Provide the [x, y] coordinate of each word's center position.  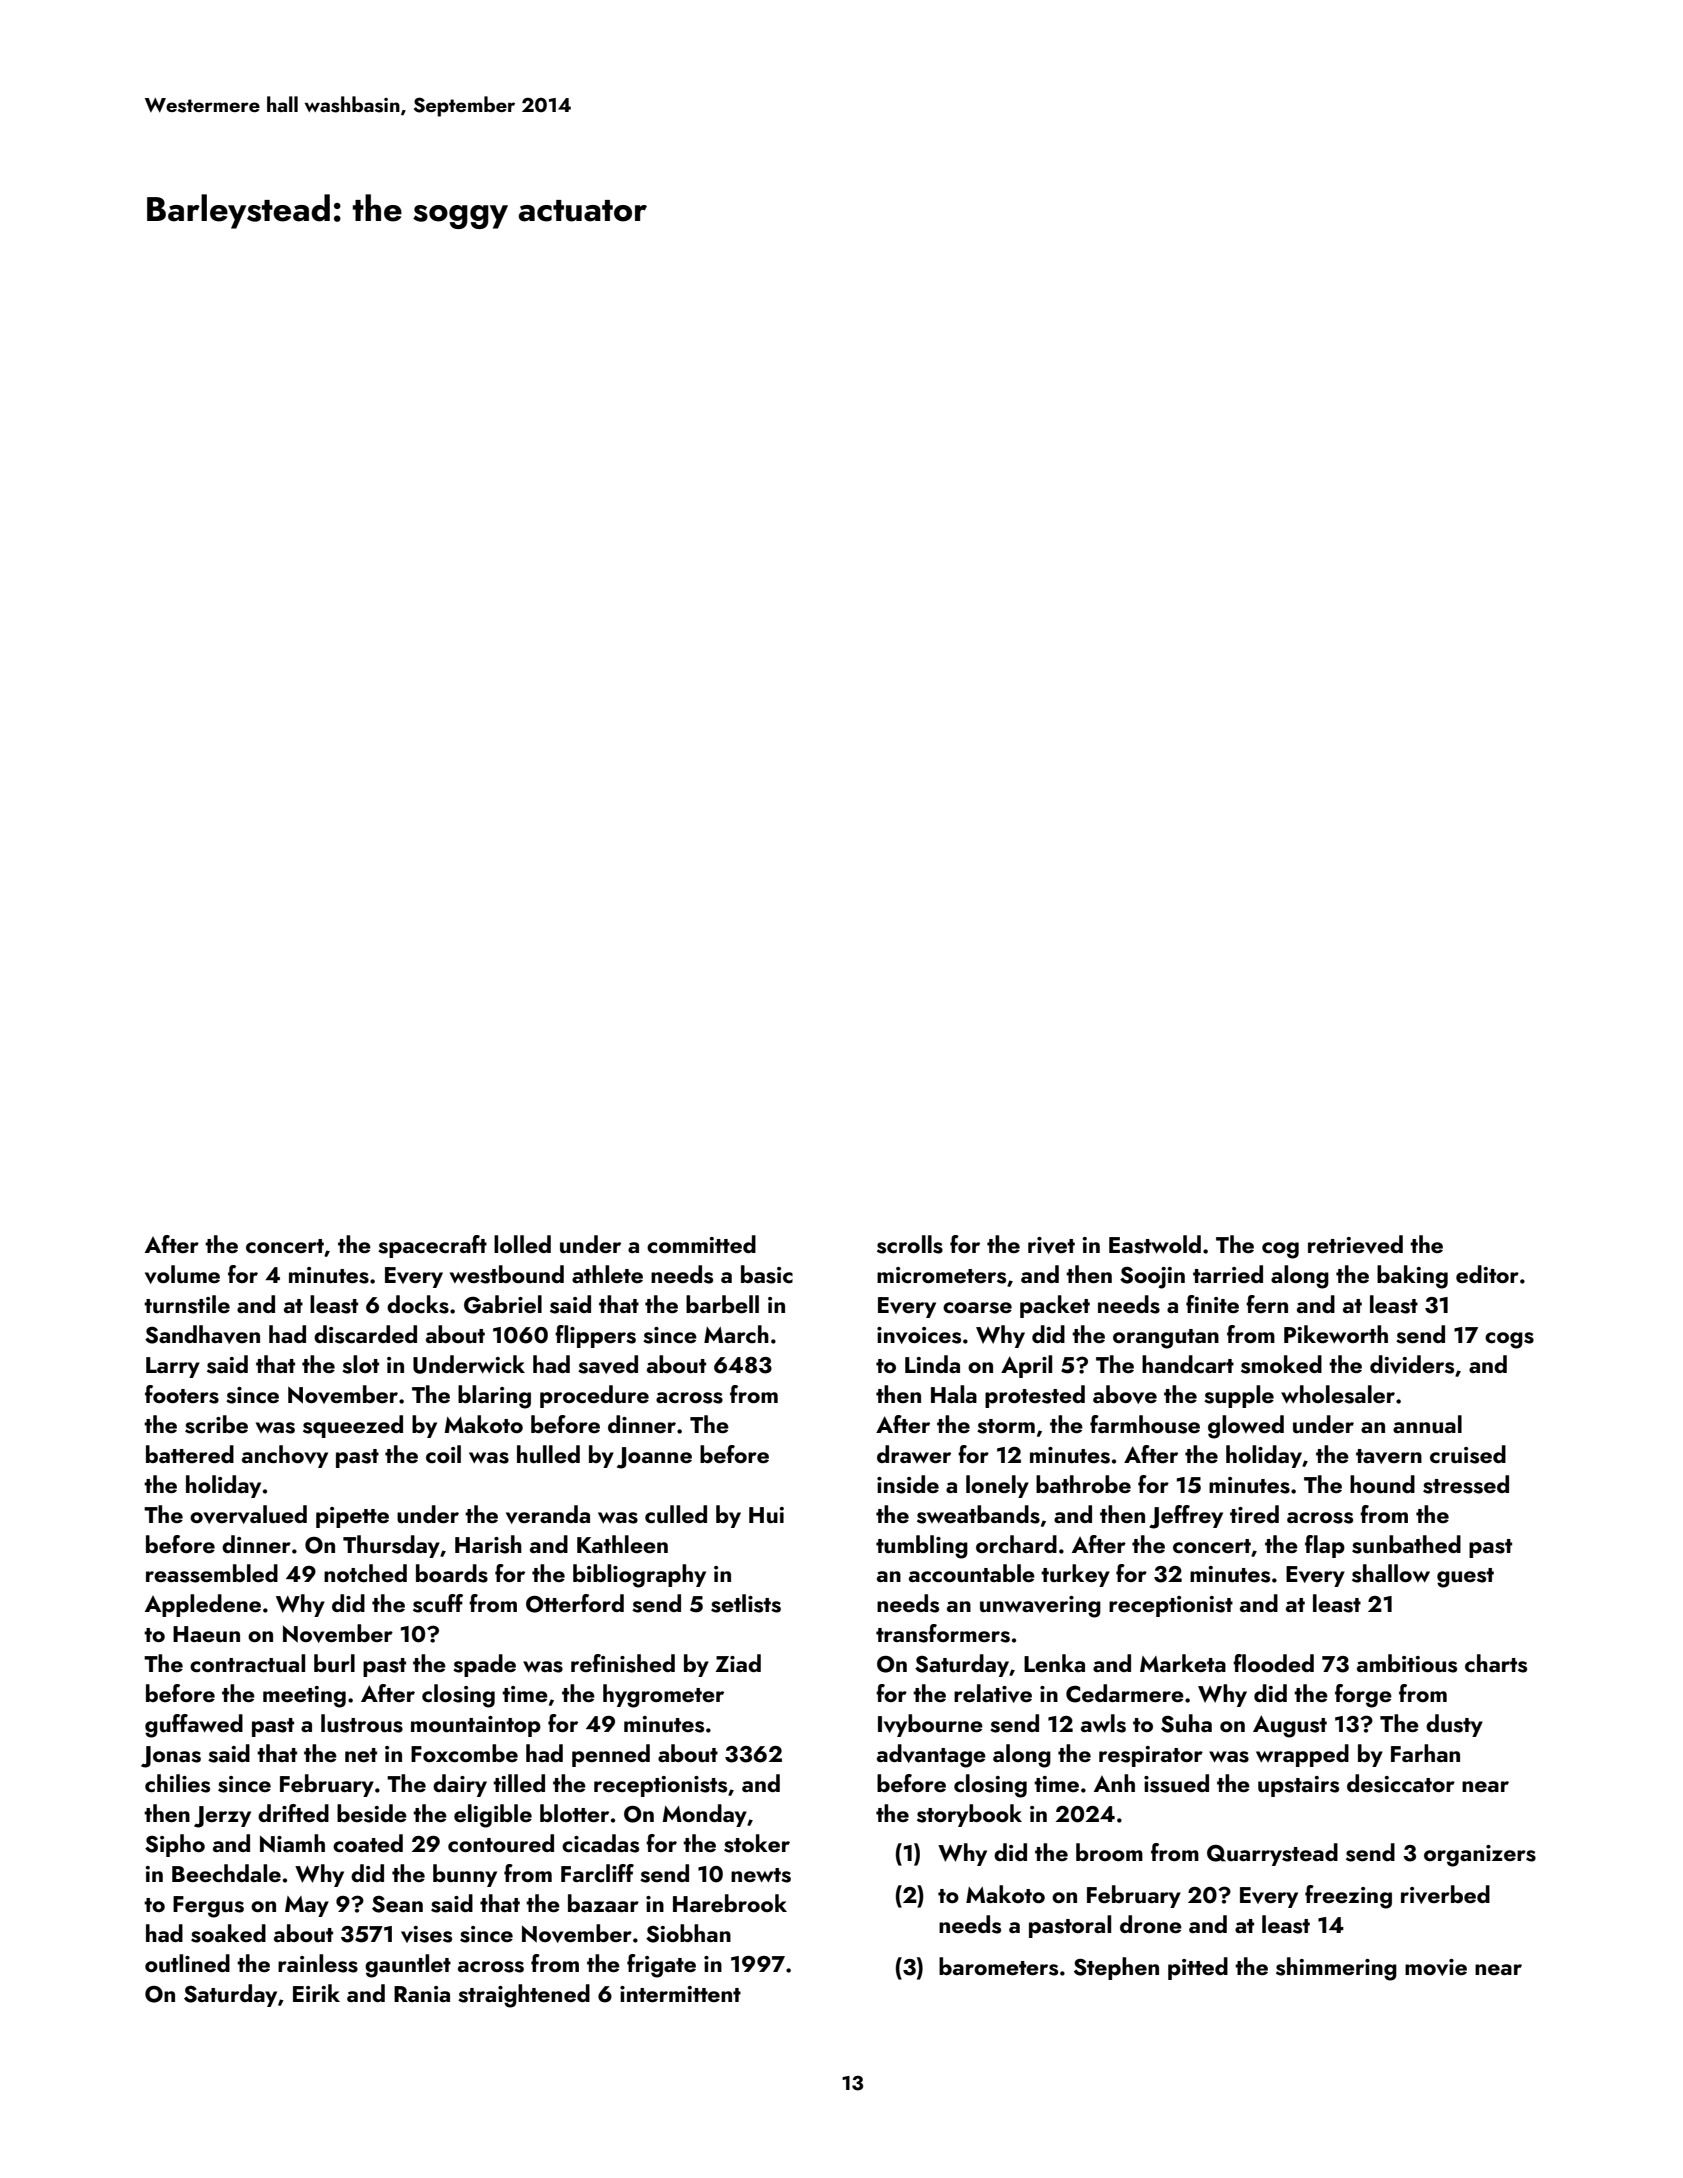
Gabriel [503, 1304]
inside [908, 1484]
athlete [607, 1274]
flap [1325, 1546]
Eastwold [1155, 1244]
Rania [422, 1994]
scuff [438, 1603]
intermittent [680, 1994]
